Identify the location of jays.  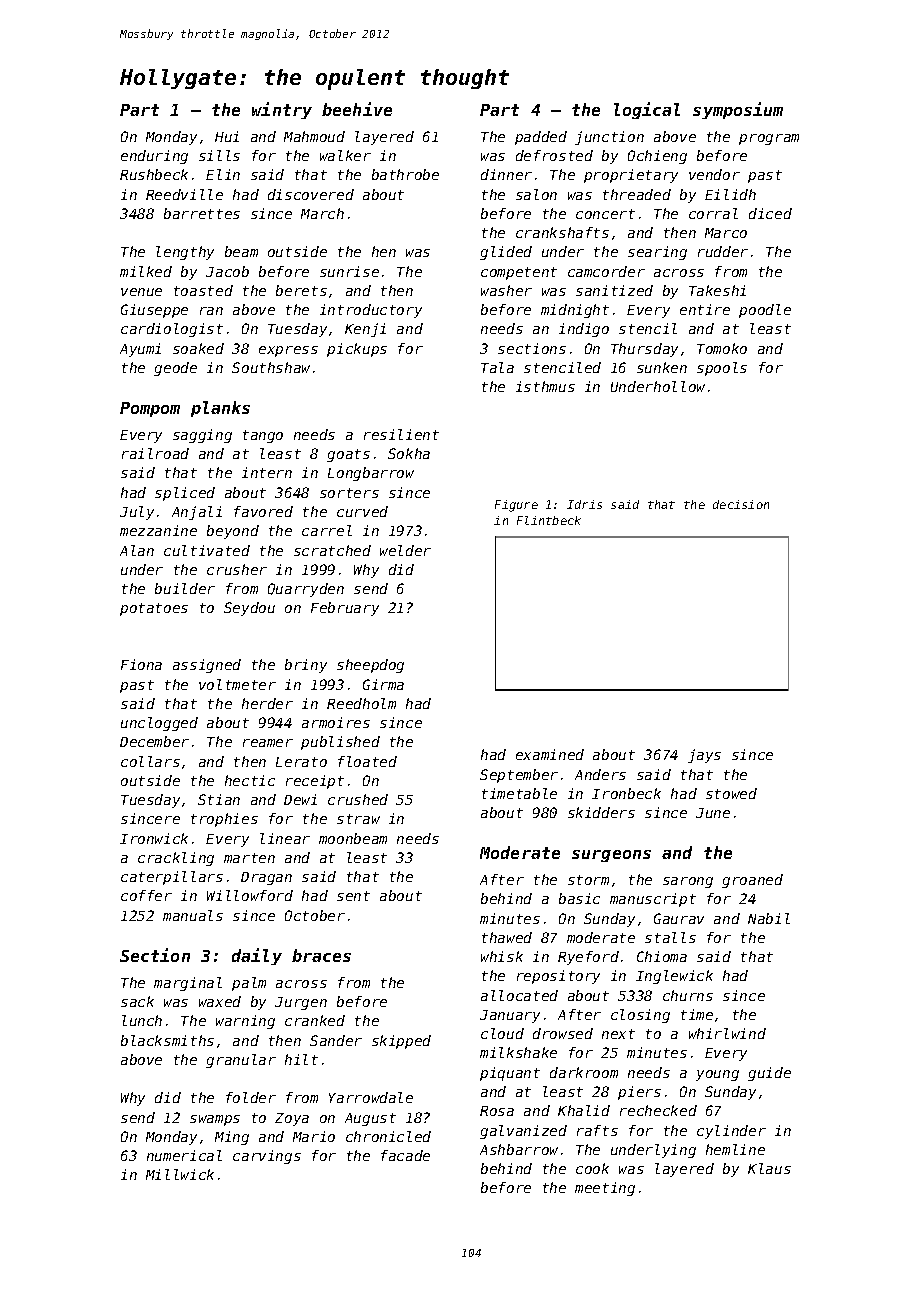
(704, 756).
